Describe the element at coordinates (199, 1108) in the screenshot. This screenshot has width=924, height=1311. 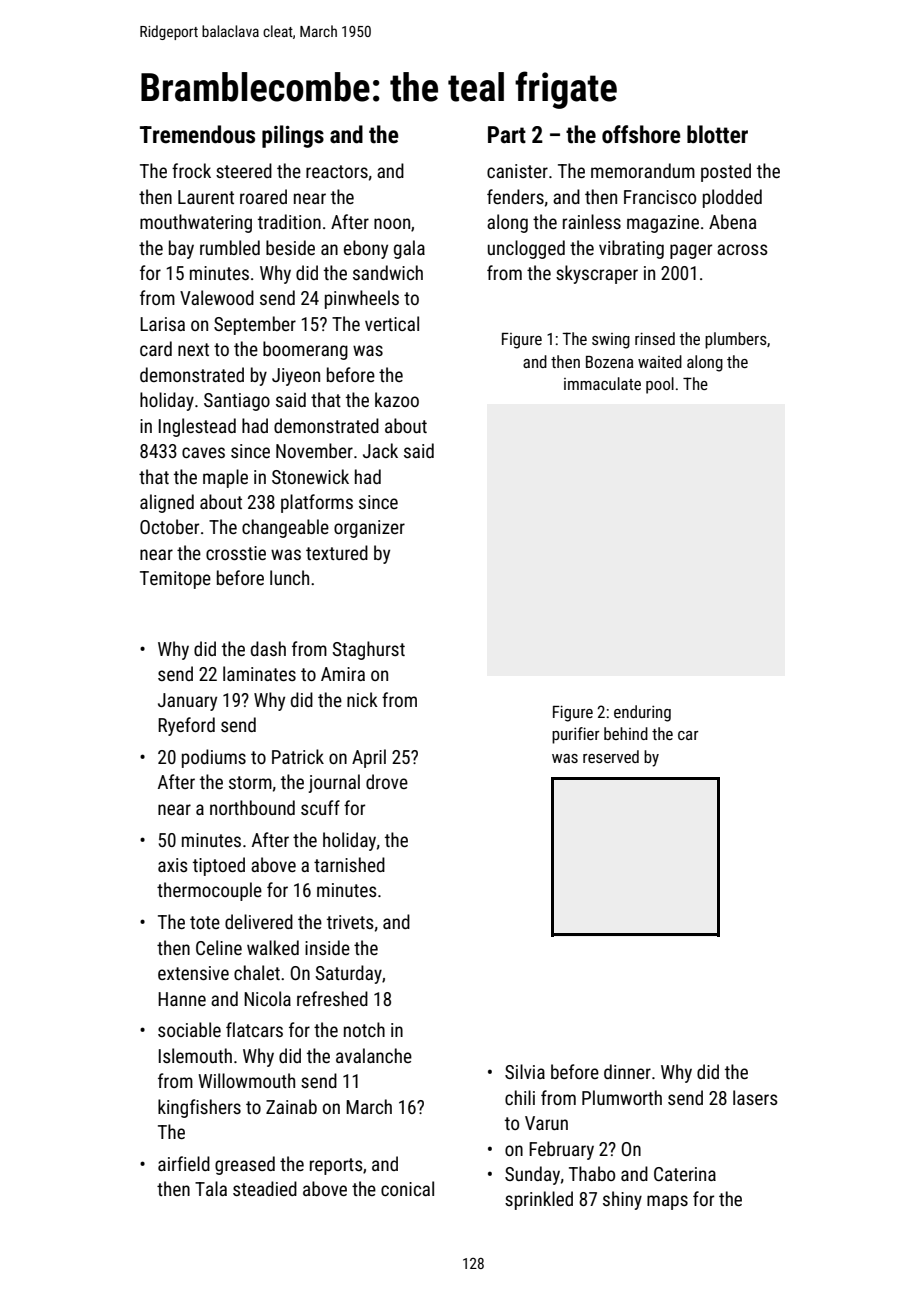
I see `kingfishers` at that location.
